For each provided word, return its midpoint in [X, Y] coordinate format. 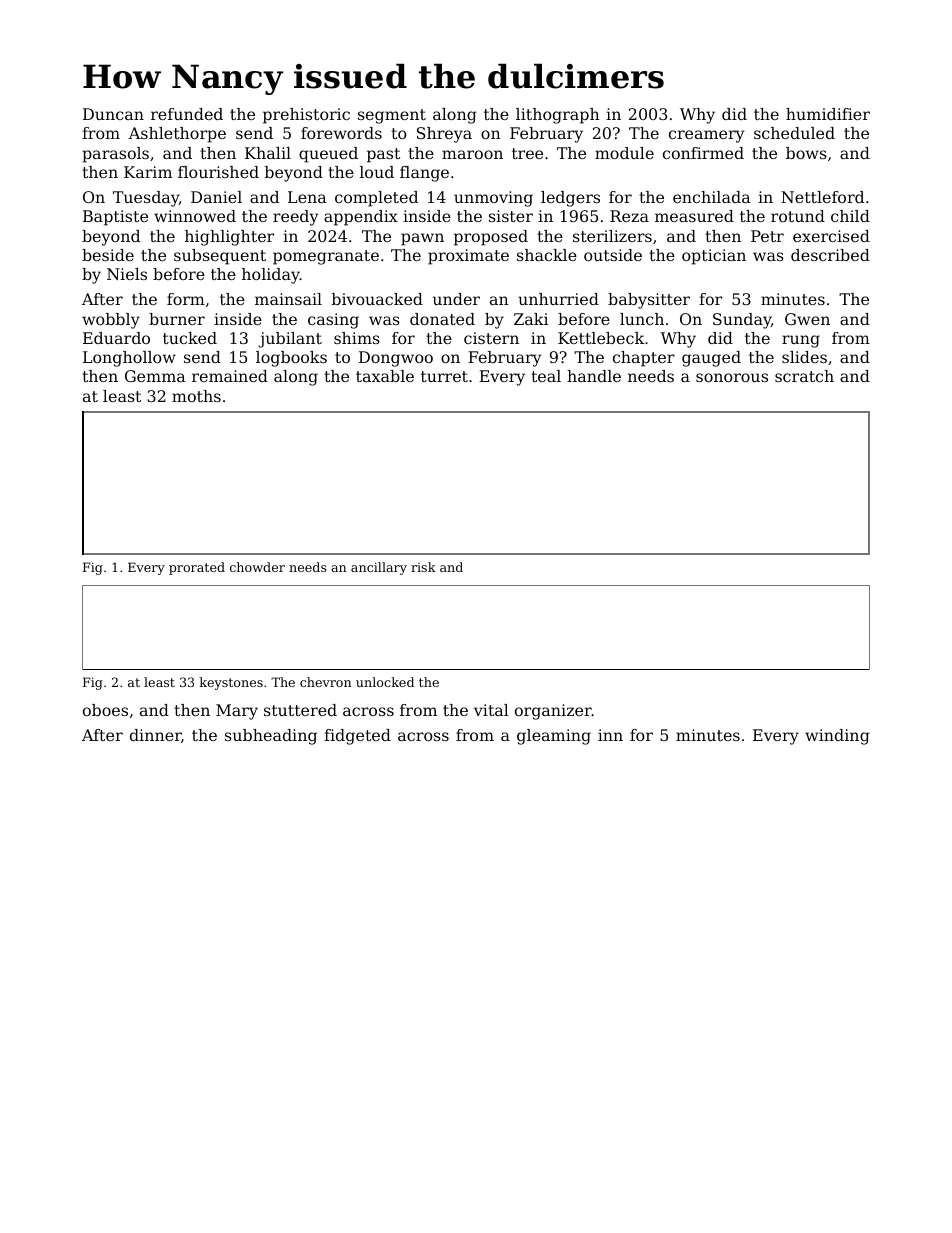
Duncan [113, 114]
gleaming [554, 737]
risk [423, 567]
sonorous [732, 377]
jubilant [290, 340]
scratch [804, 376]
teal [546, 376]
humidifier [828, 114]
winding [837, 737]
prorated [197, 568]
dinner [155, 735]
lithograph [558, 116]
